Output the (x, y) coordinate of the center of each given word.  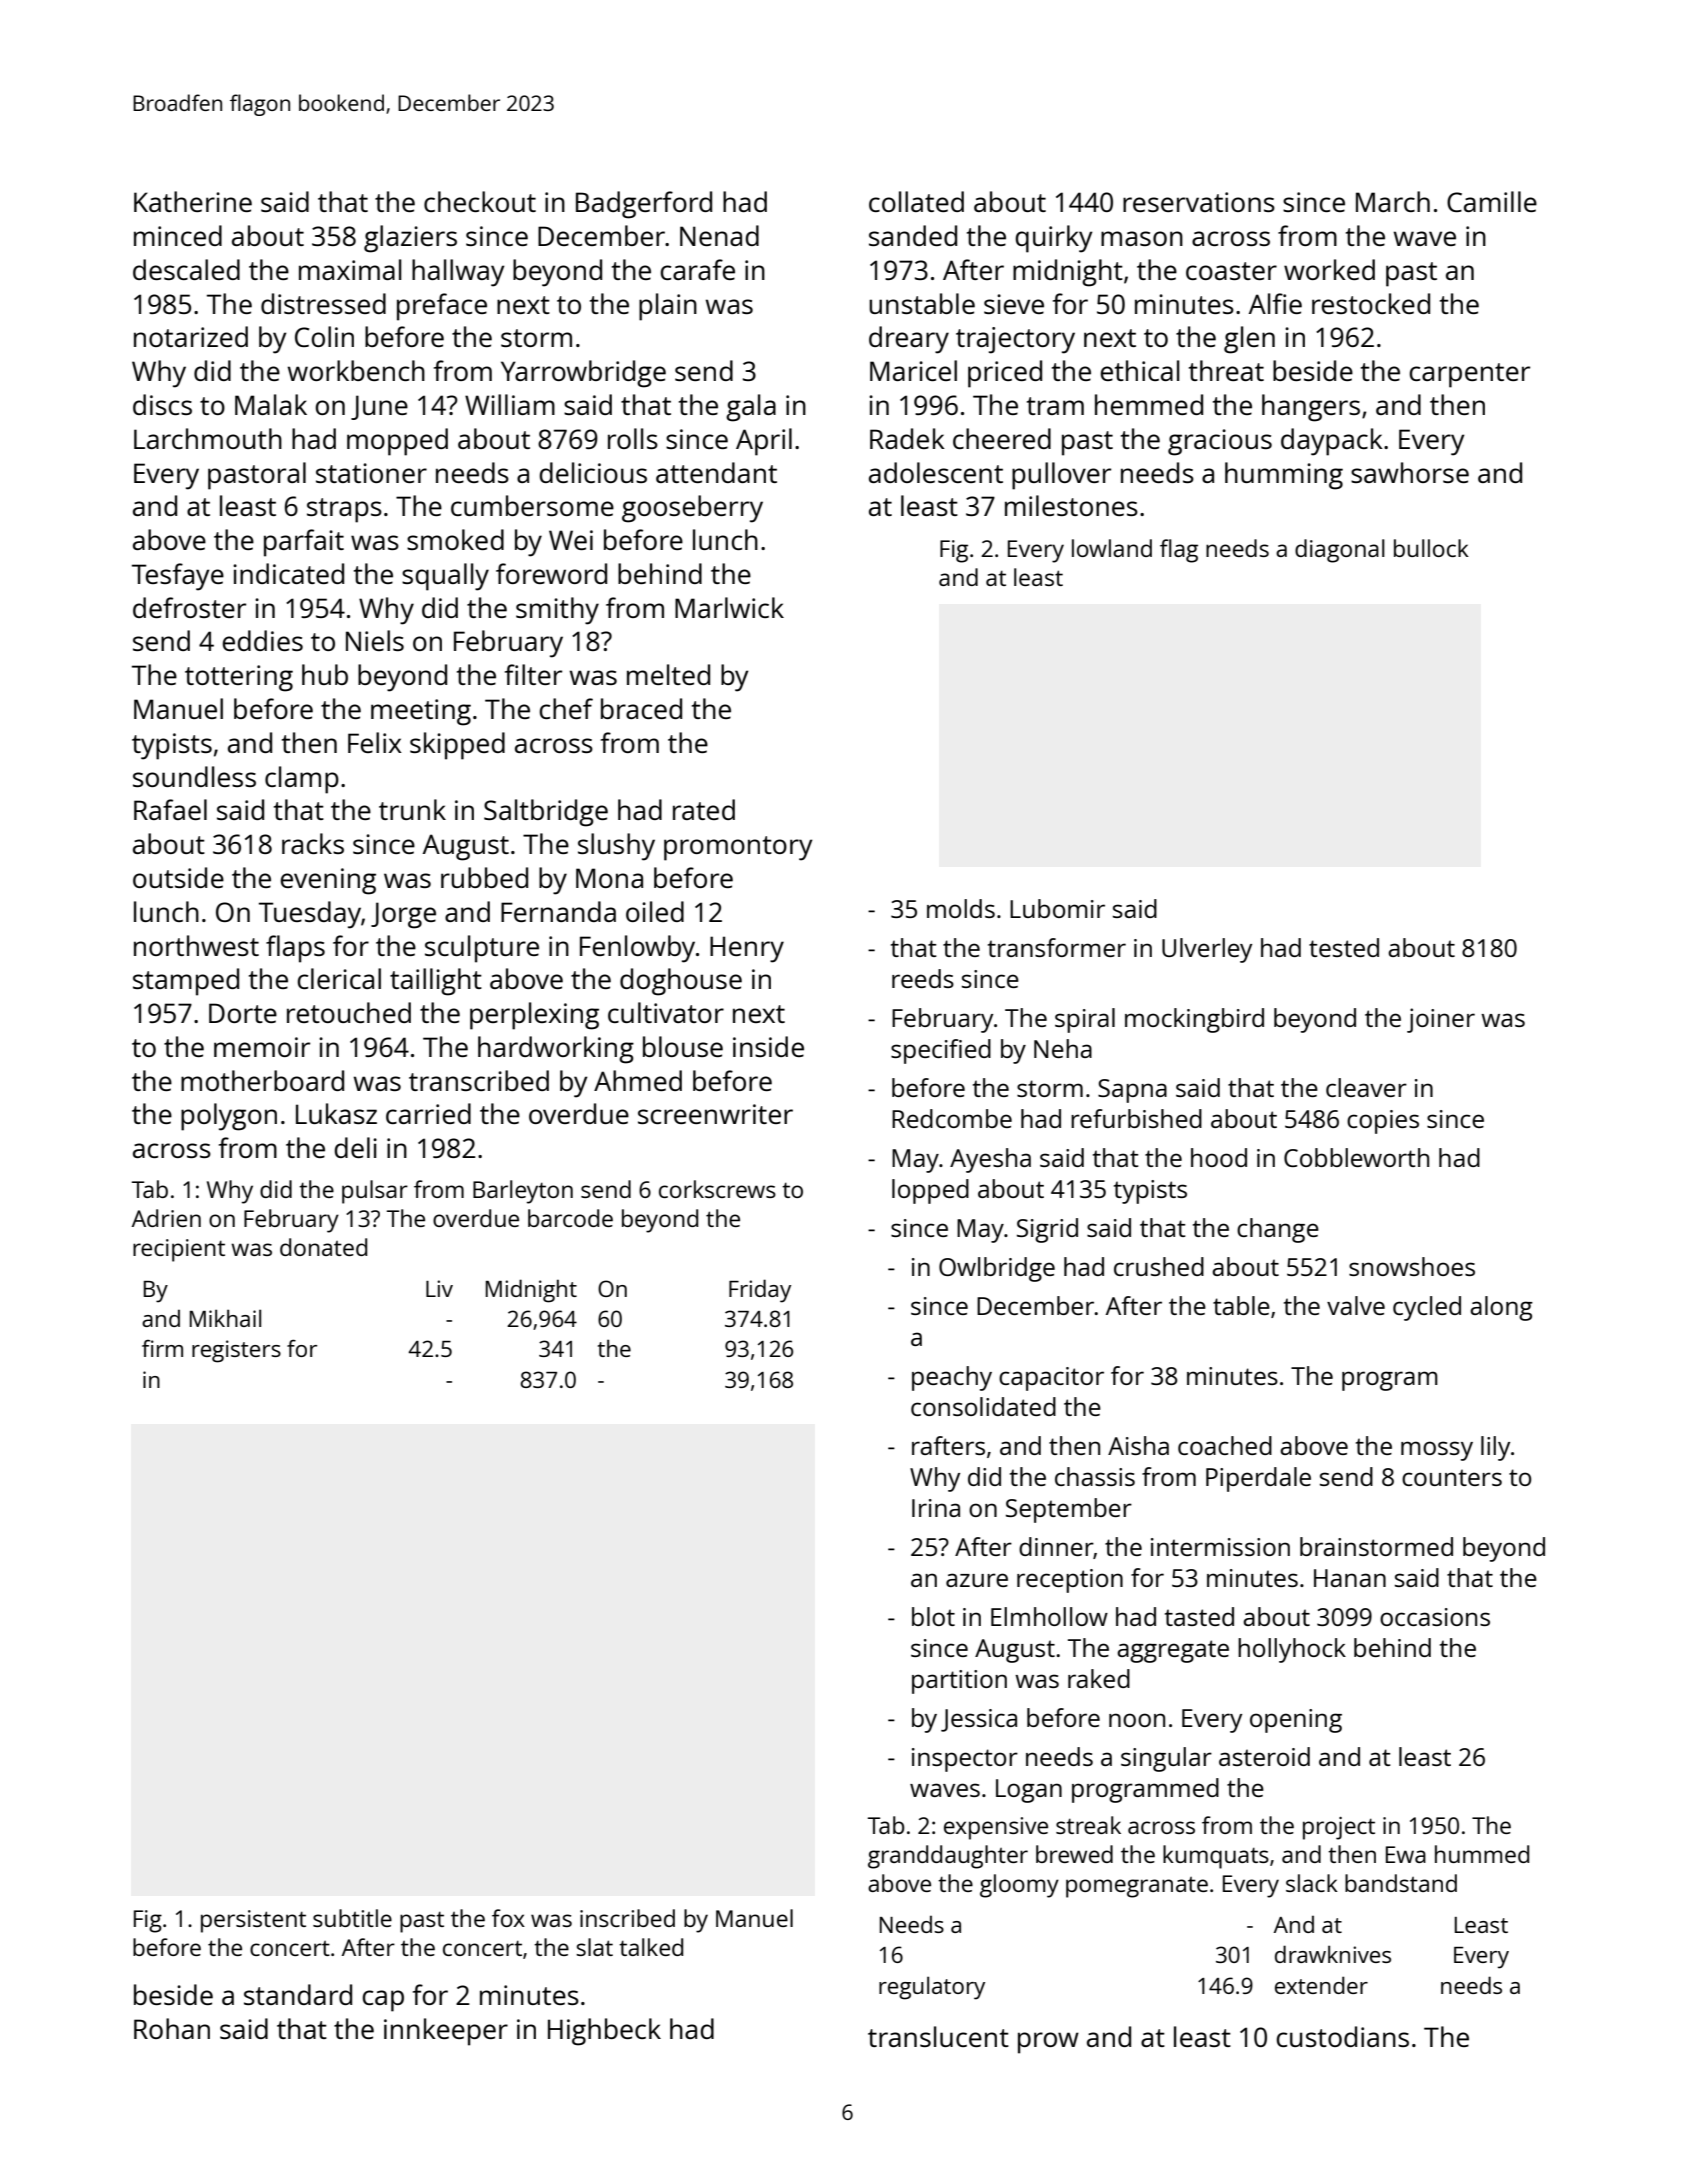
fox (508, 1918)
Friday (760, 1291)
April (764, 442)
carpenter (1470, 375)
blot (933, 1616)
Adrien (166, 1218)
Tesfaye (178, 577)
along (1501, 1308)
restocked (1371, 303)
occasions (1435, 1617)
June (379, 407)
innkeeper (446, 2032)
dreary (909, 340)
